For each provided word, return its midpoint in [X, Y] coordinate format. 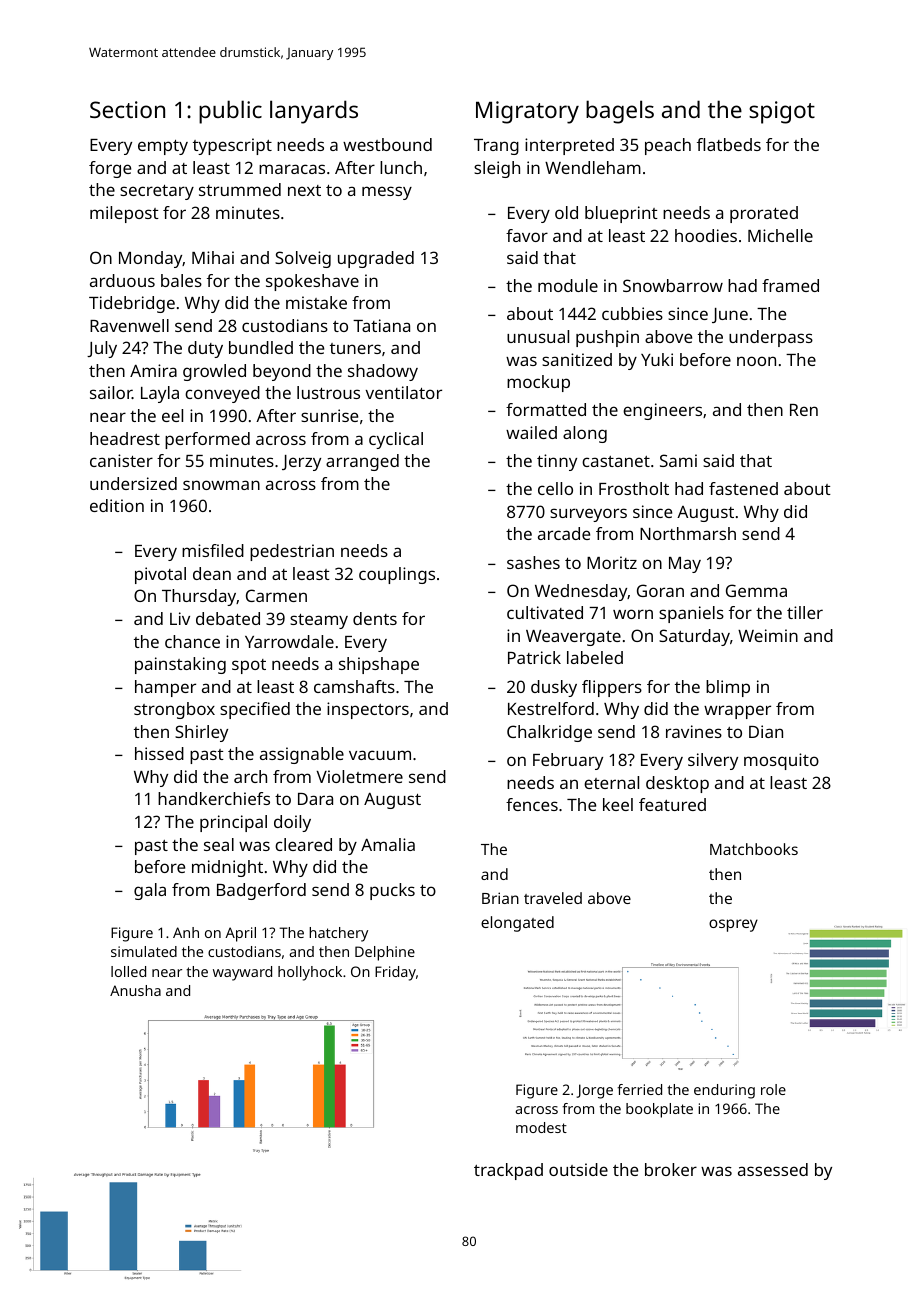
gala [150, 891]
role [773, 1089]
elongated [517, 924]
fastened [743, 488]
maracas [292, 169]
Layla [160, 394]
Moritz [612, 562]
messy [387, 193]
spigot [782, 112]
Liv [180, 618]
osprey [733, 925]
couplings [397, 575]
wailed [531, 432]
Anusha [135, 990]
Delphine [385, 953]
